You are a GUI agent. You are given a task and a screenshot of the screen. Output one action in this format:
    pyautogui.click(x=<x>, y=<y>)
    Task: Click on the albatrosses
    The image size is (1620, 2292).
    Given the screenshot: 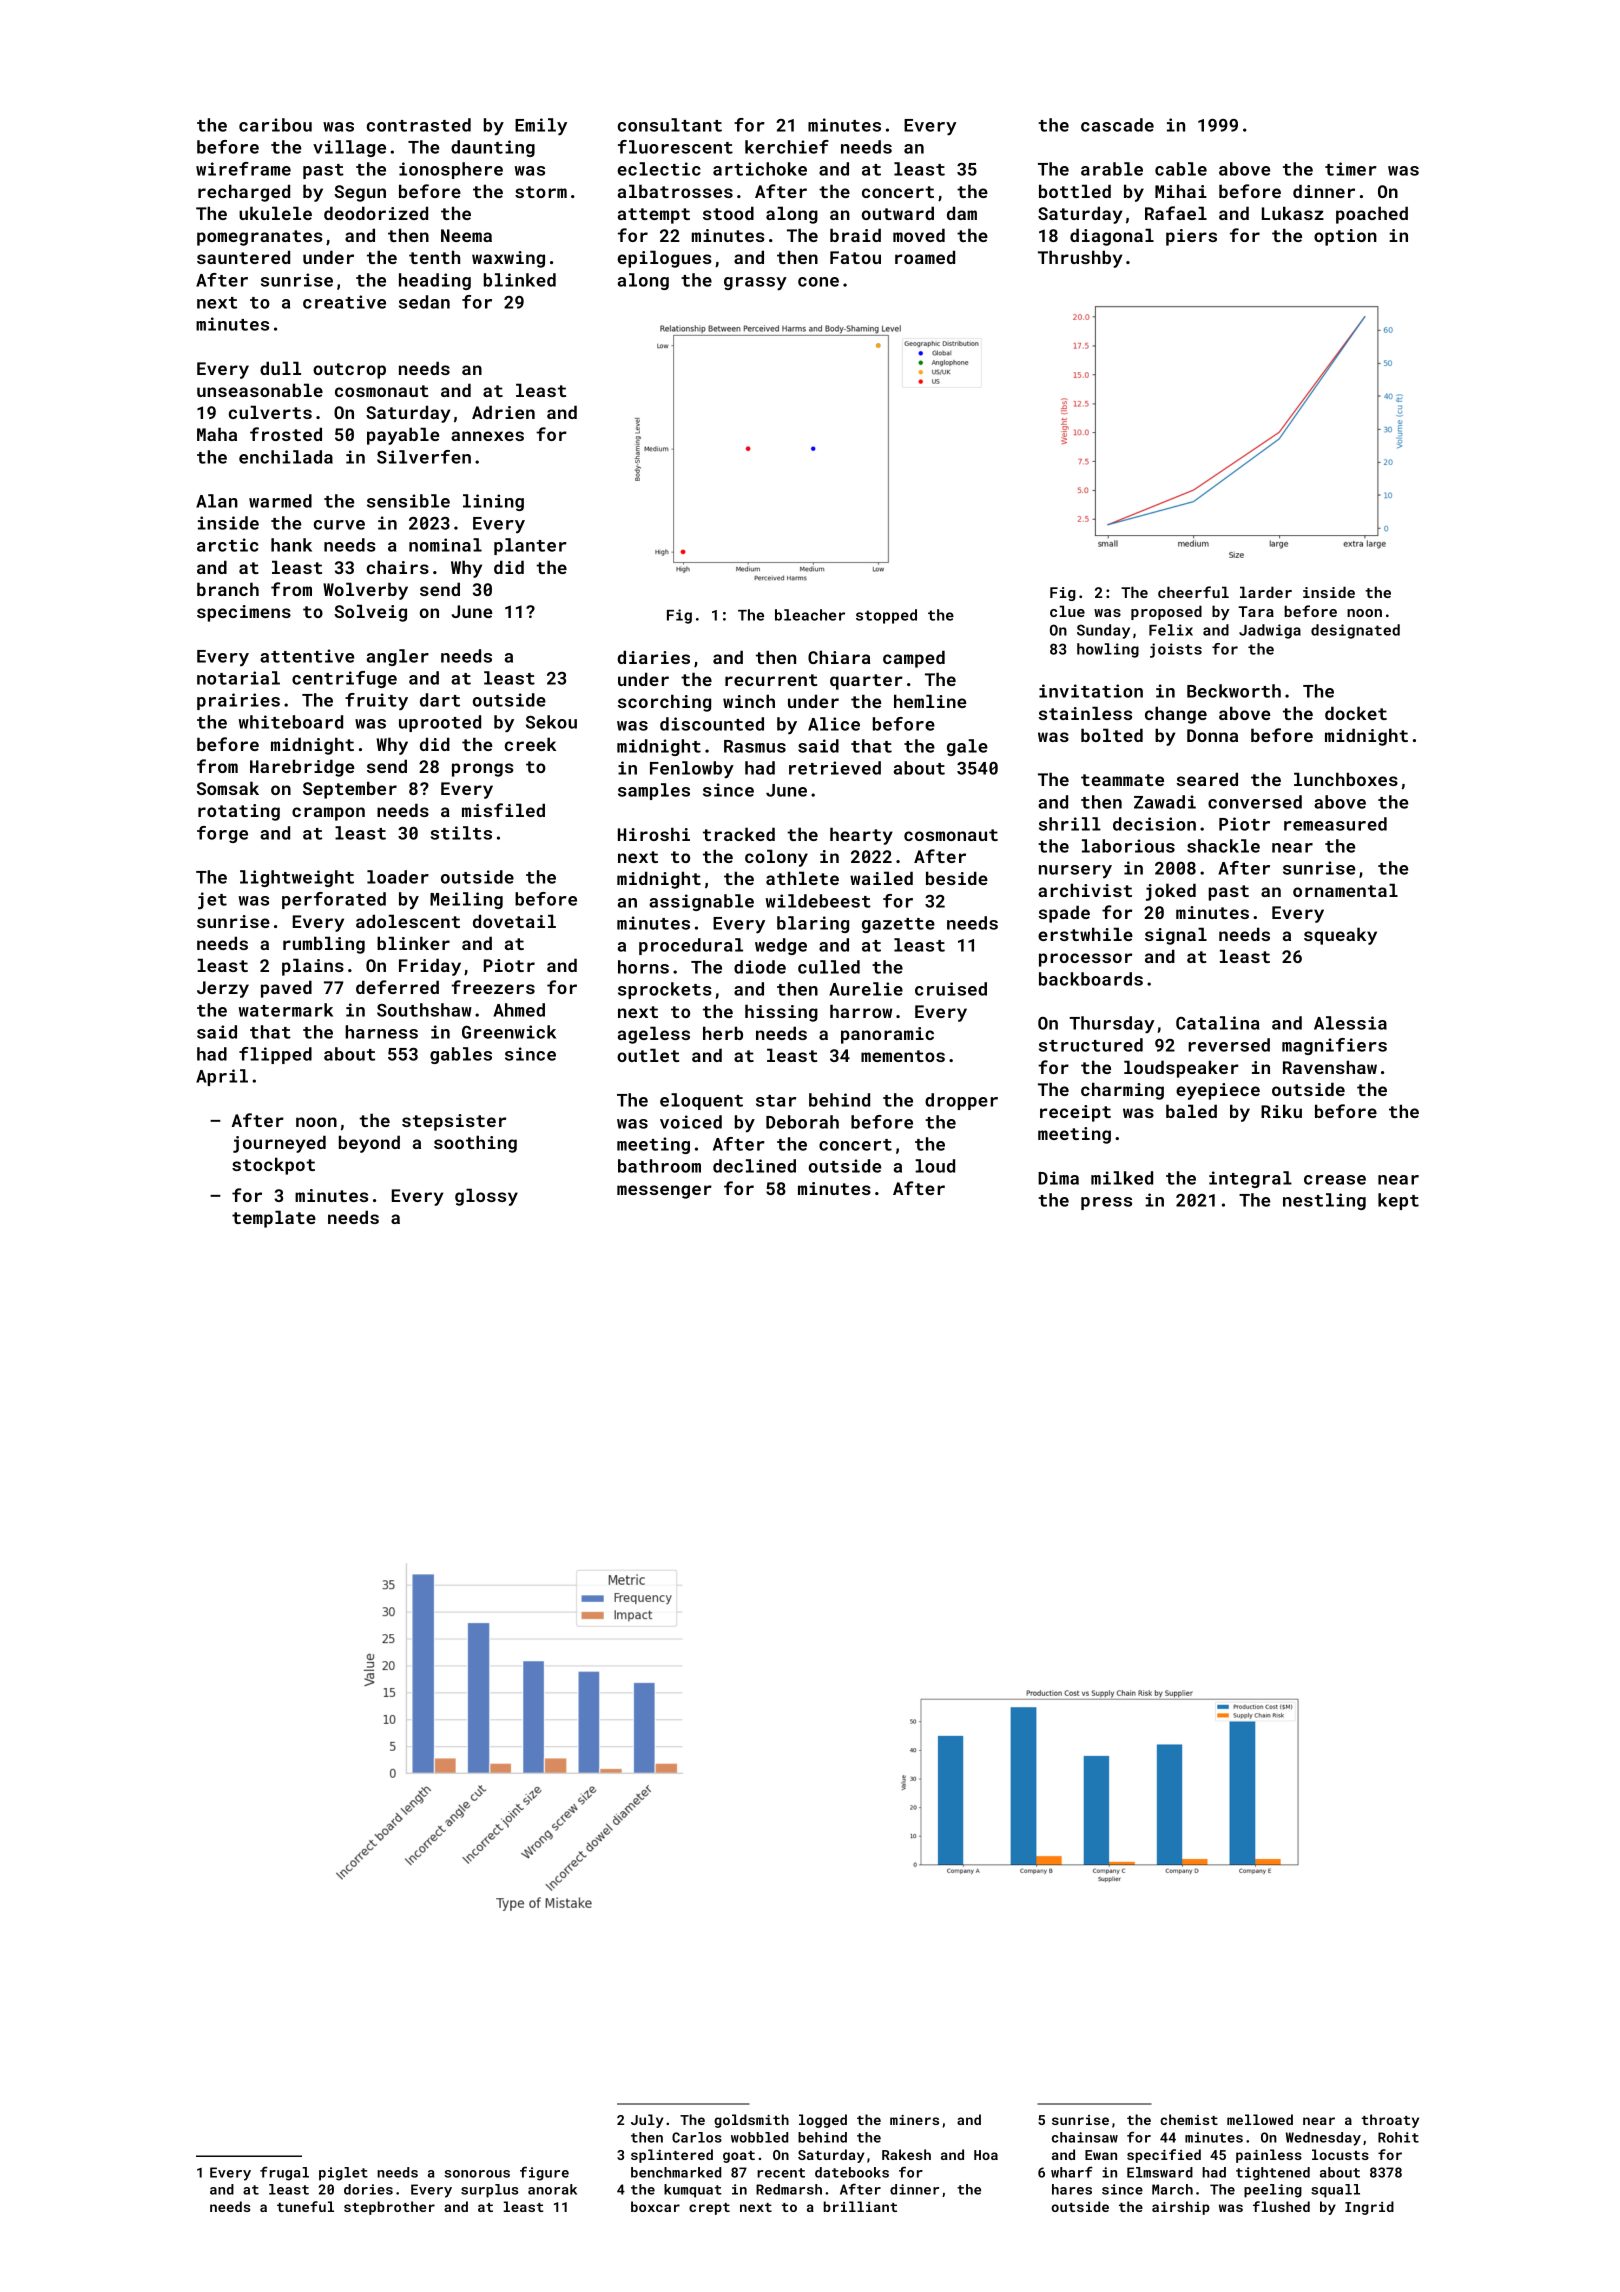 What is the action you would take?
    pyautogui.click(x=675, y=191)
